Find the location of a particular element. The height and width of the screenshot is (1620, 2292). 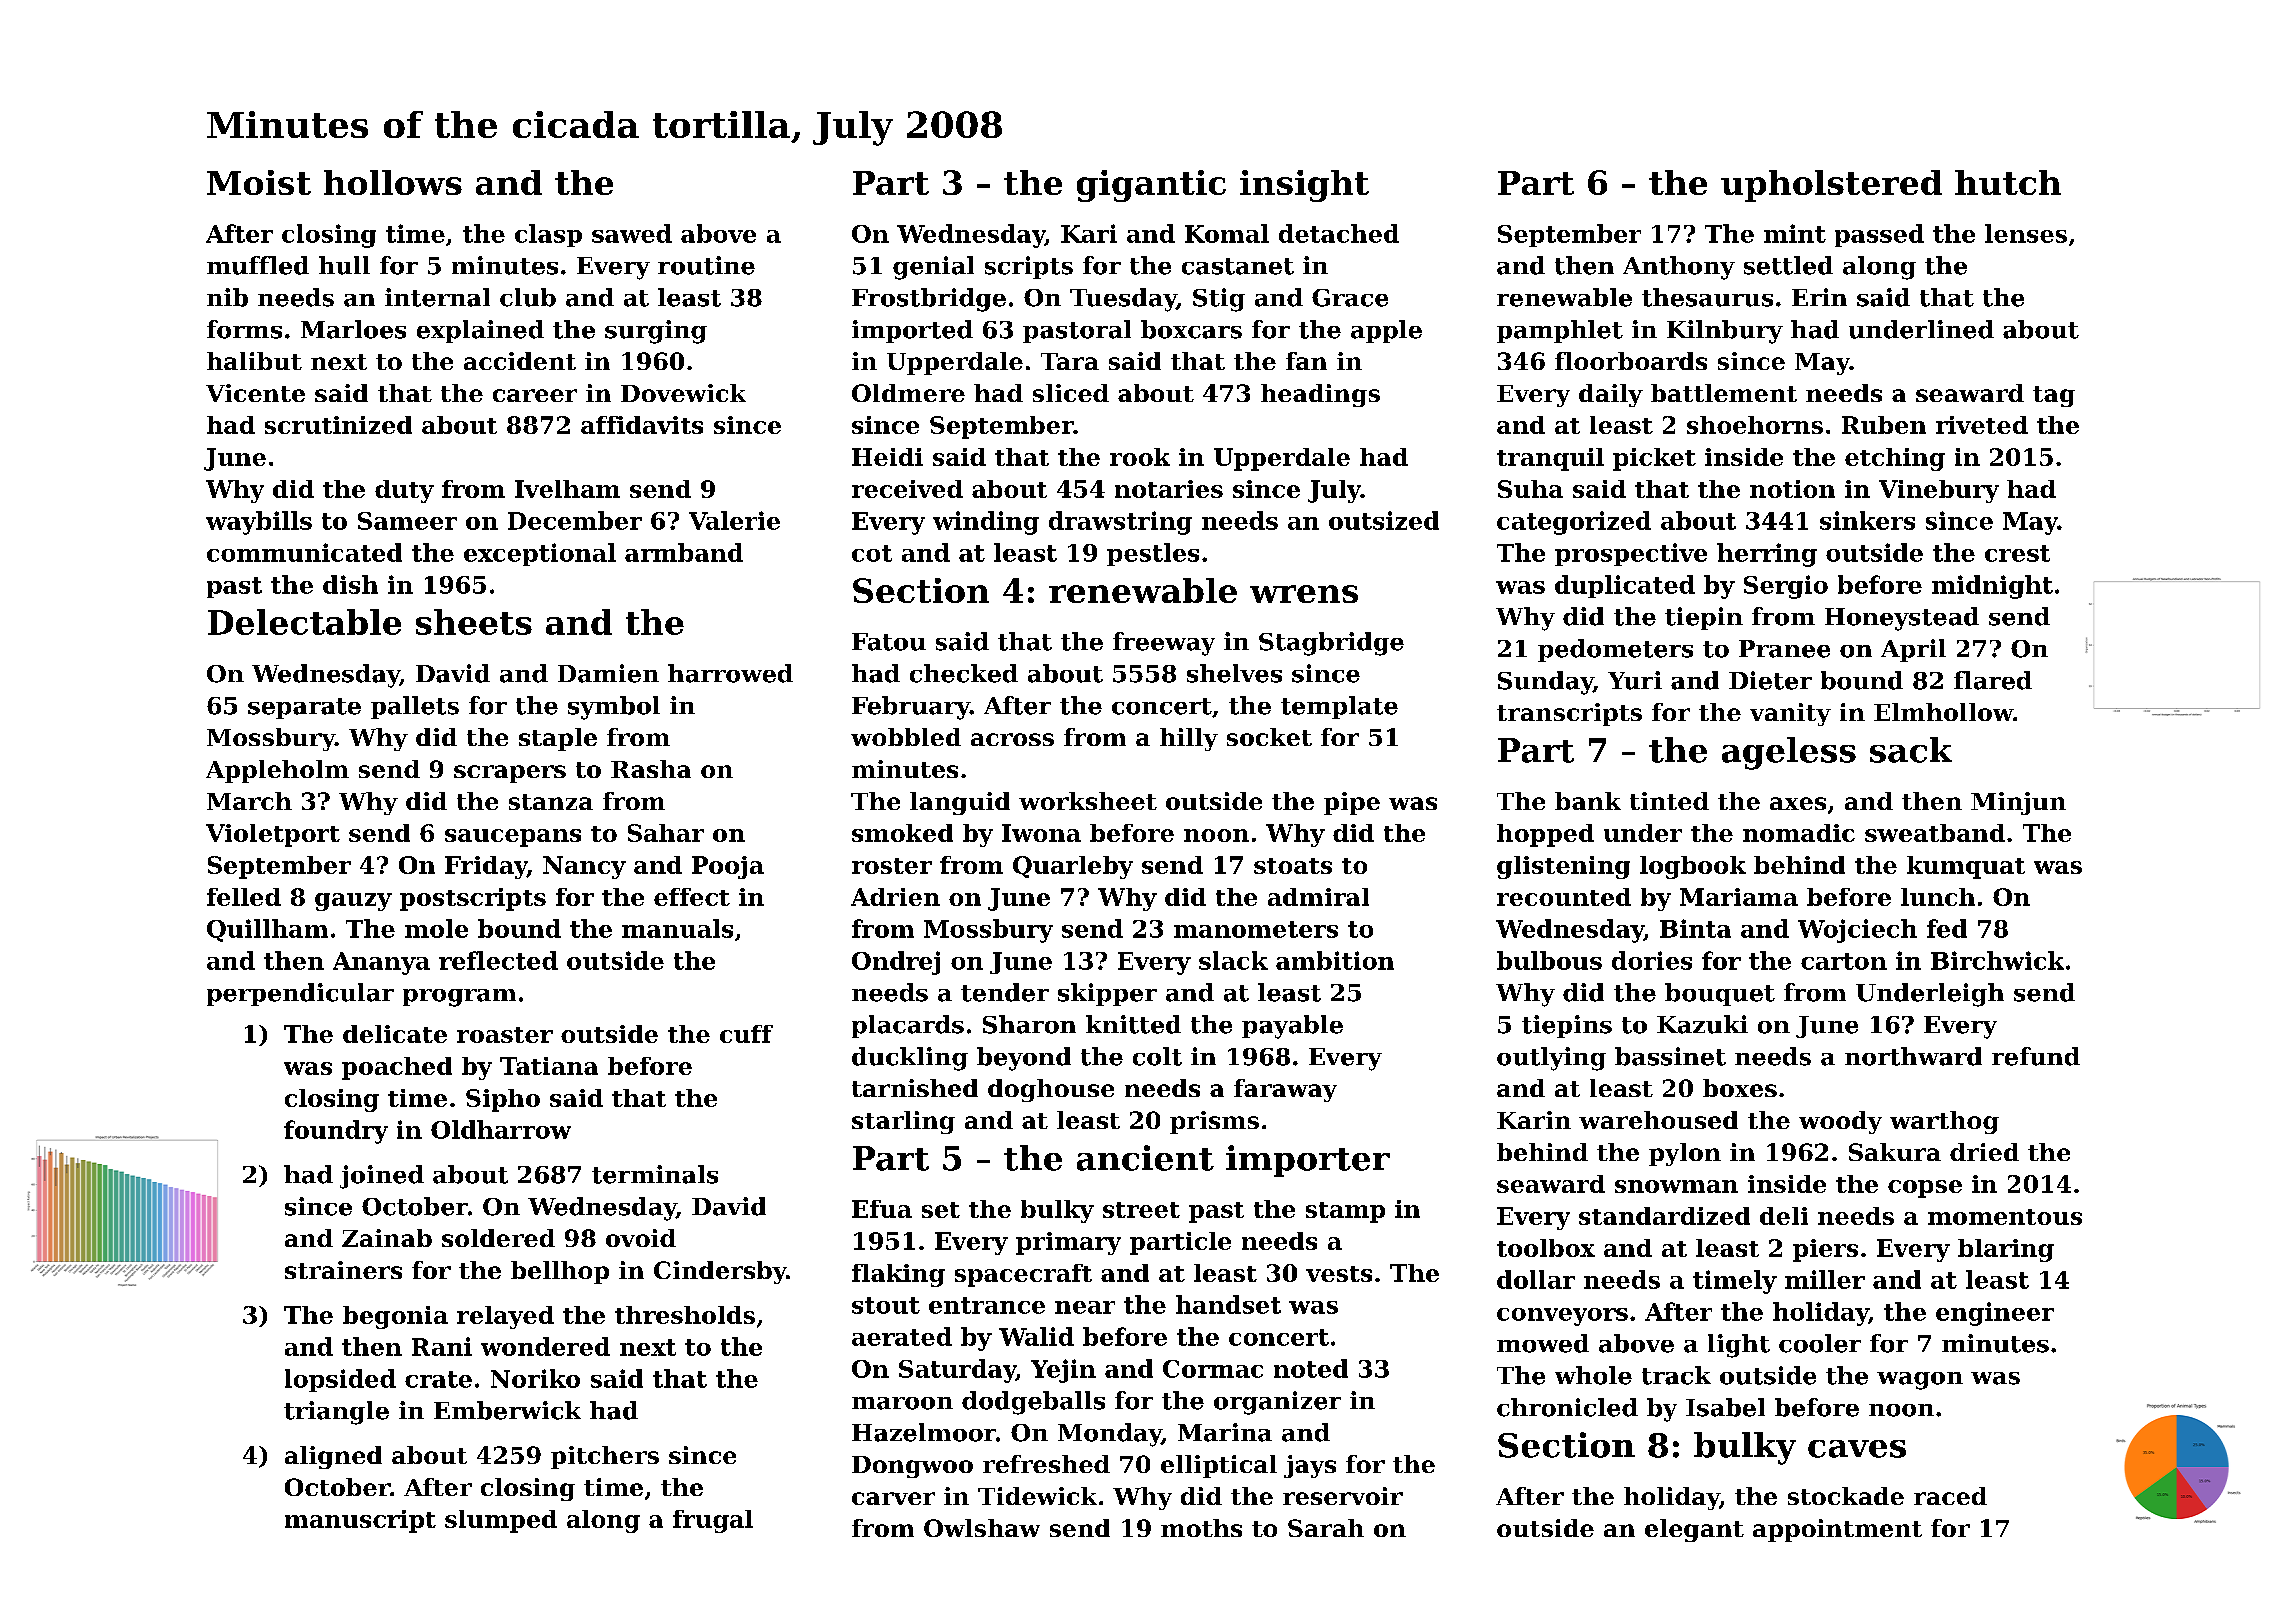

frugal is located at coordinates (713, 1521).
